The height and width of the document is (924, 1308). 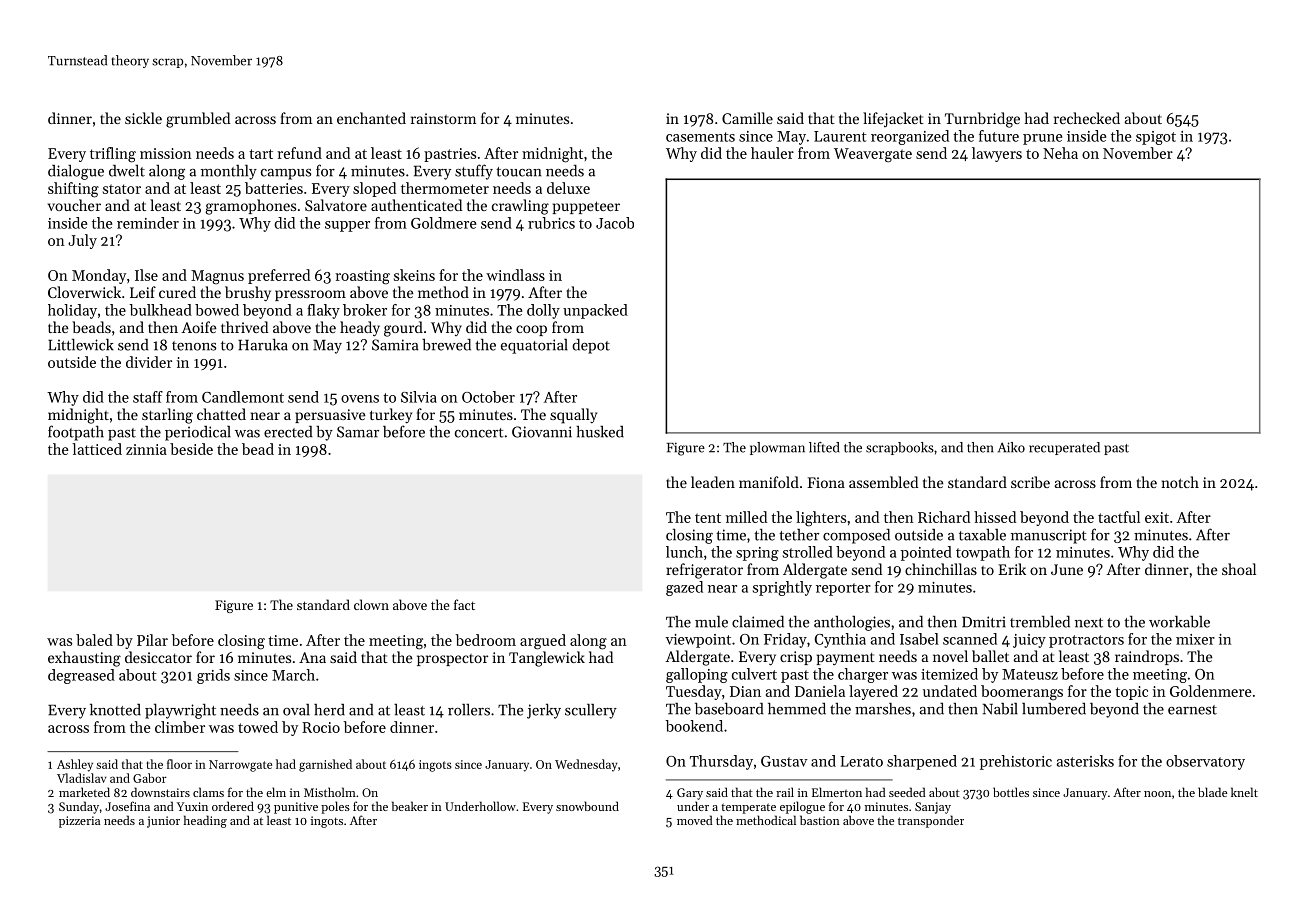 I want to click on baseboard, so click(x=729, y=709).
